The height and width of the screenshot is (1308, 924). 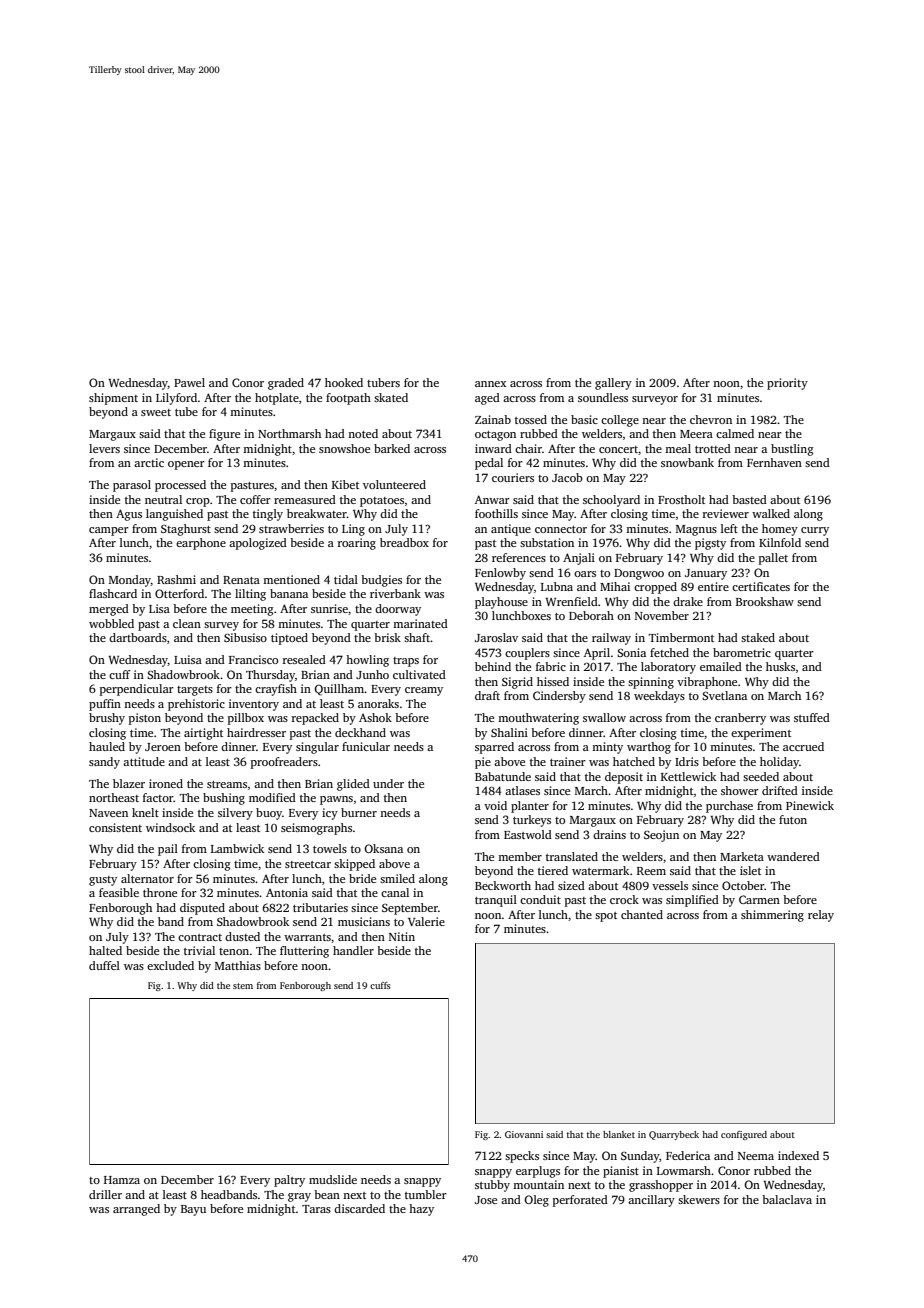 I want to click on Nitin, so click(x=402, y=936).
